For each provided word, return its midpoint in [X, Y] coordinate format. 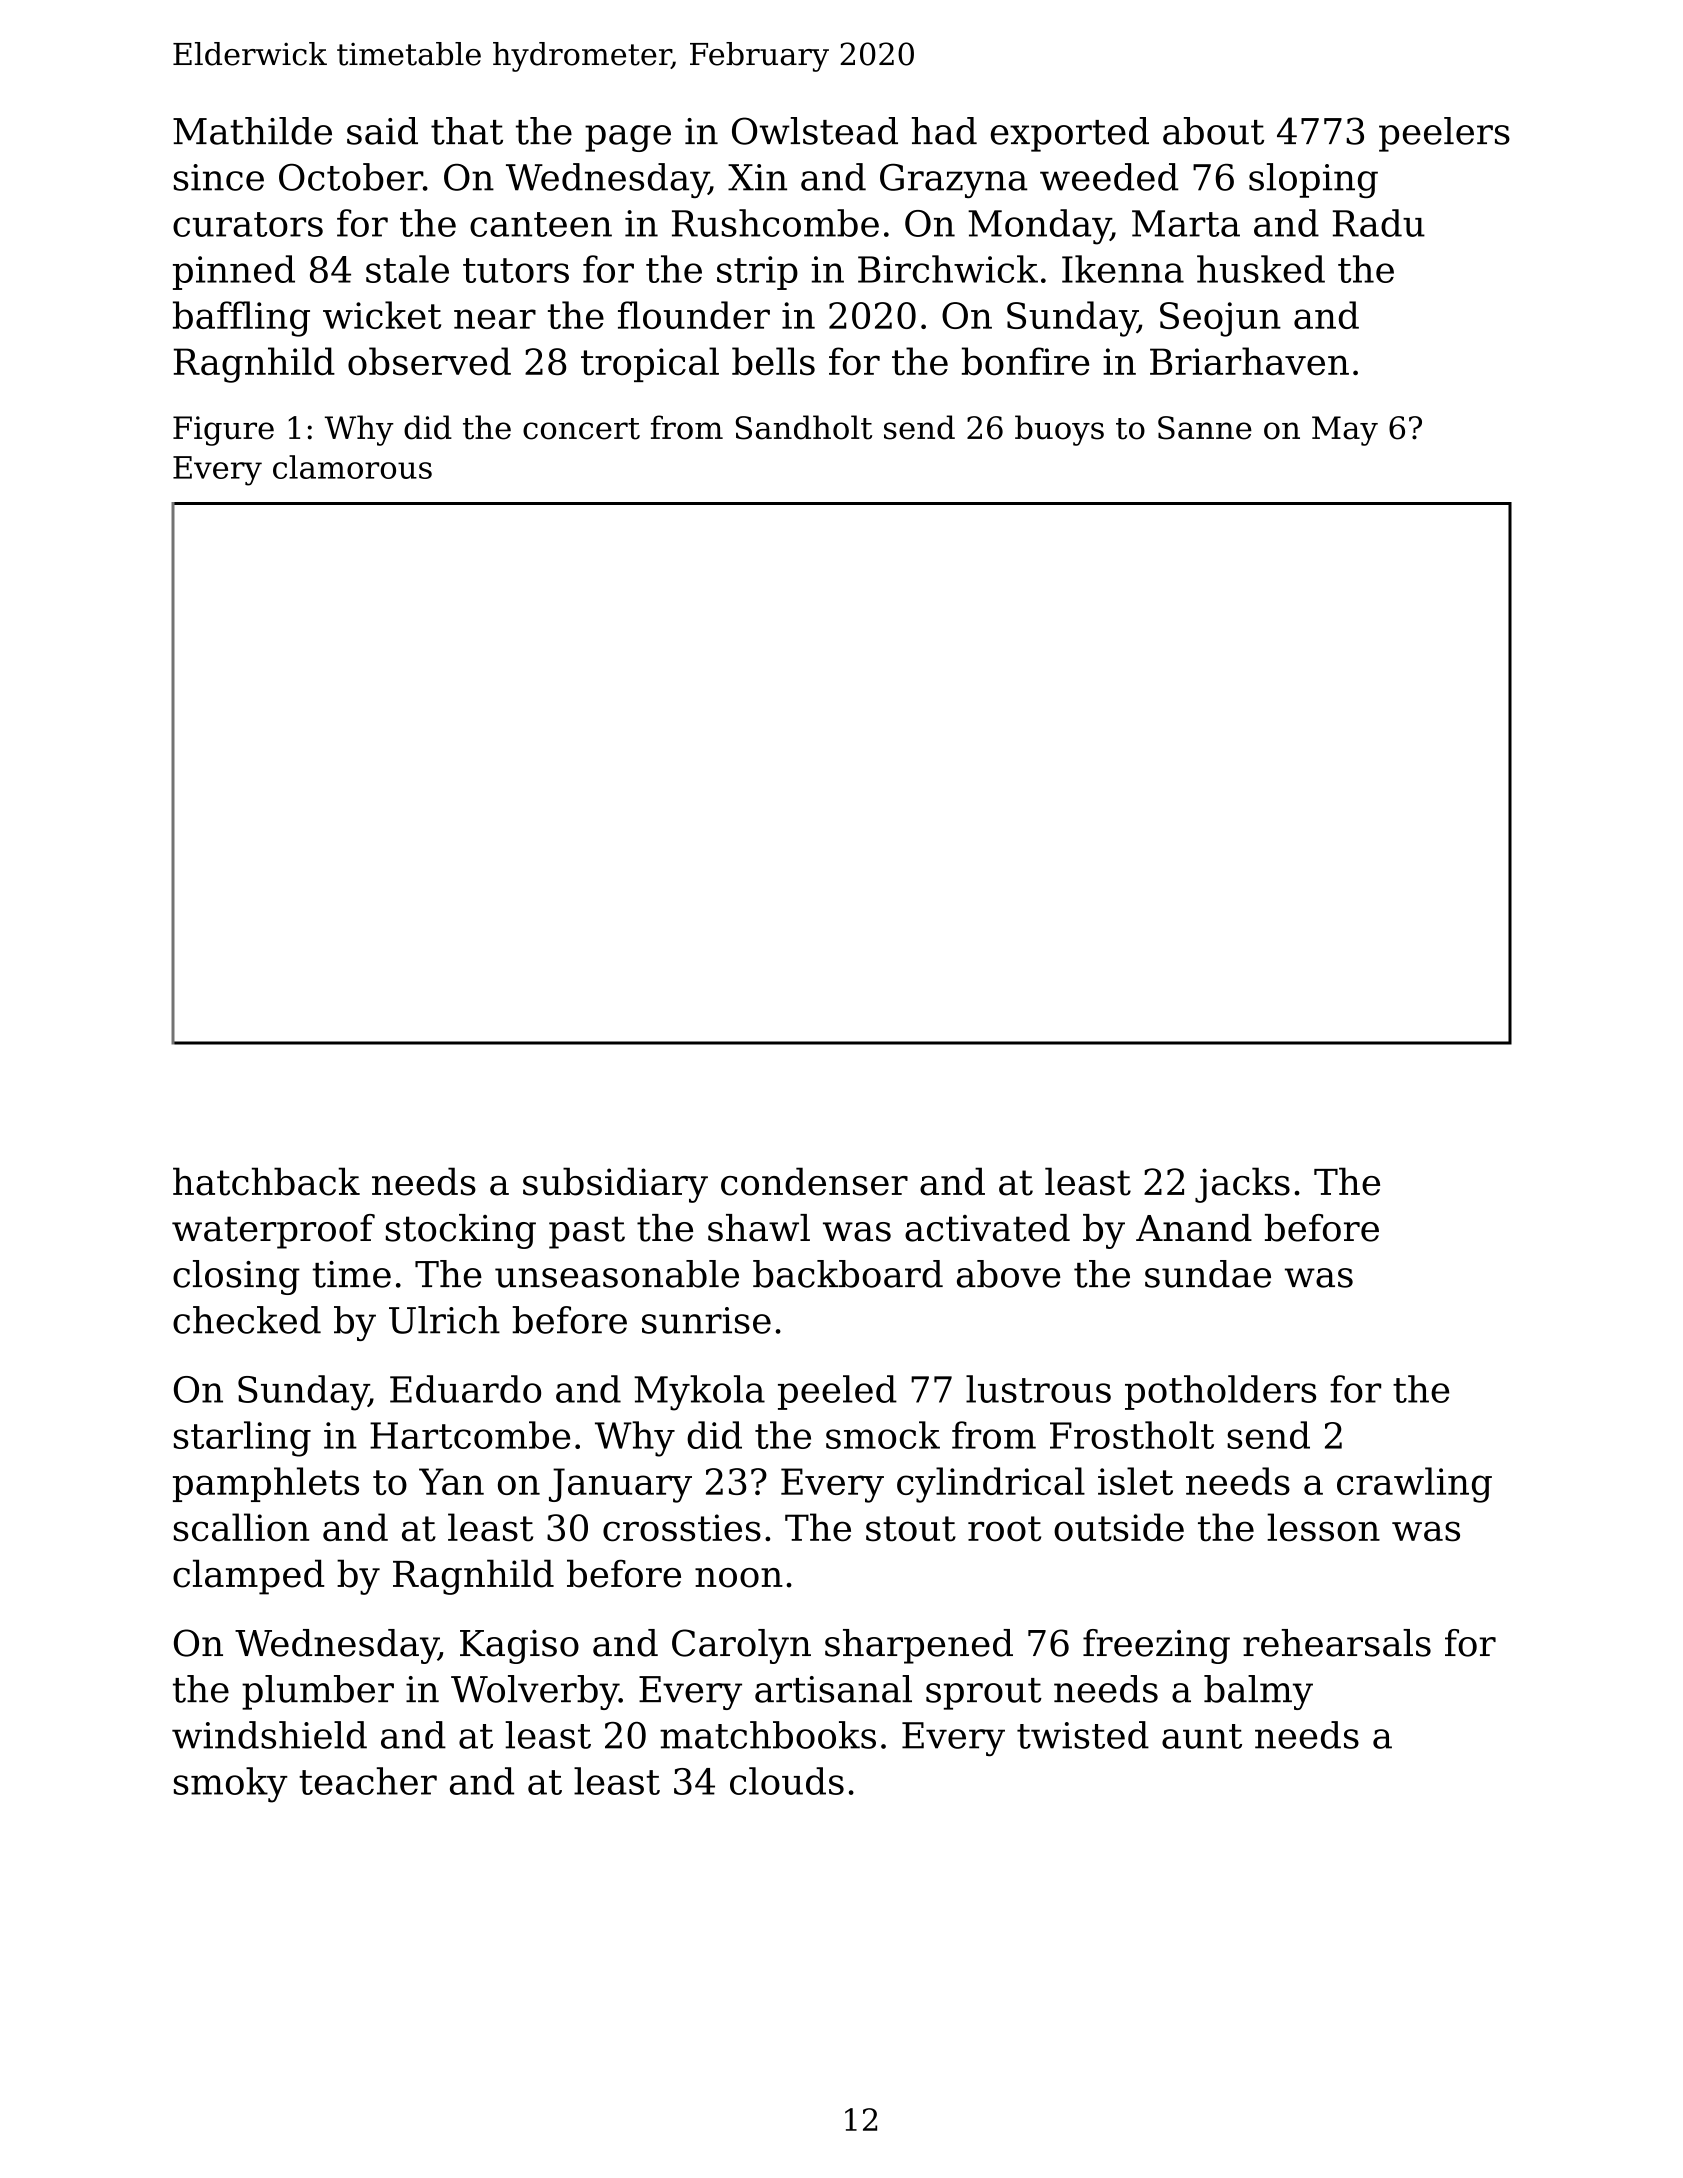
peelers [1444, 134]
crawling [1414, 1485]
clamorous [352, 467]
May [1345, 431]
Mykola [699, 1393]
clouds [787, 1781]
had [944, 131]
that [467, 131]
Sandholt [804, 427]
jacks [1242, 1185]
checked [247, 1320]
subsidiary [615, 1185]
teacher [368, 1781]
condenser [814, 1181]
